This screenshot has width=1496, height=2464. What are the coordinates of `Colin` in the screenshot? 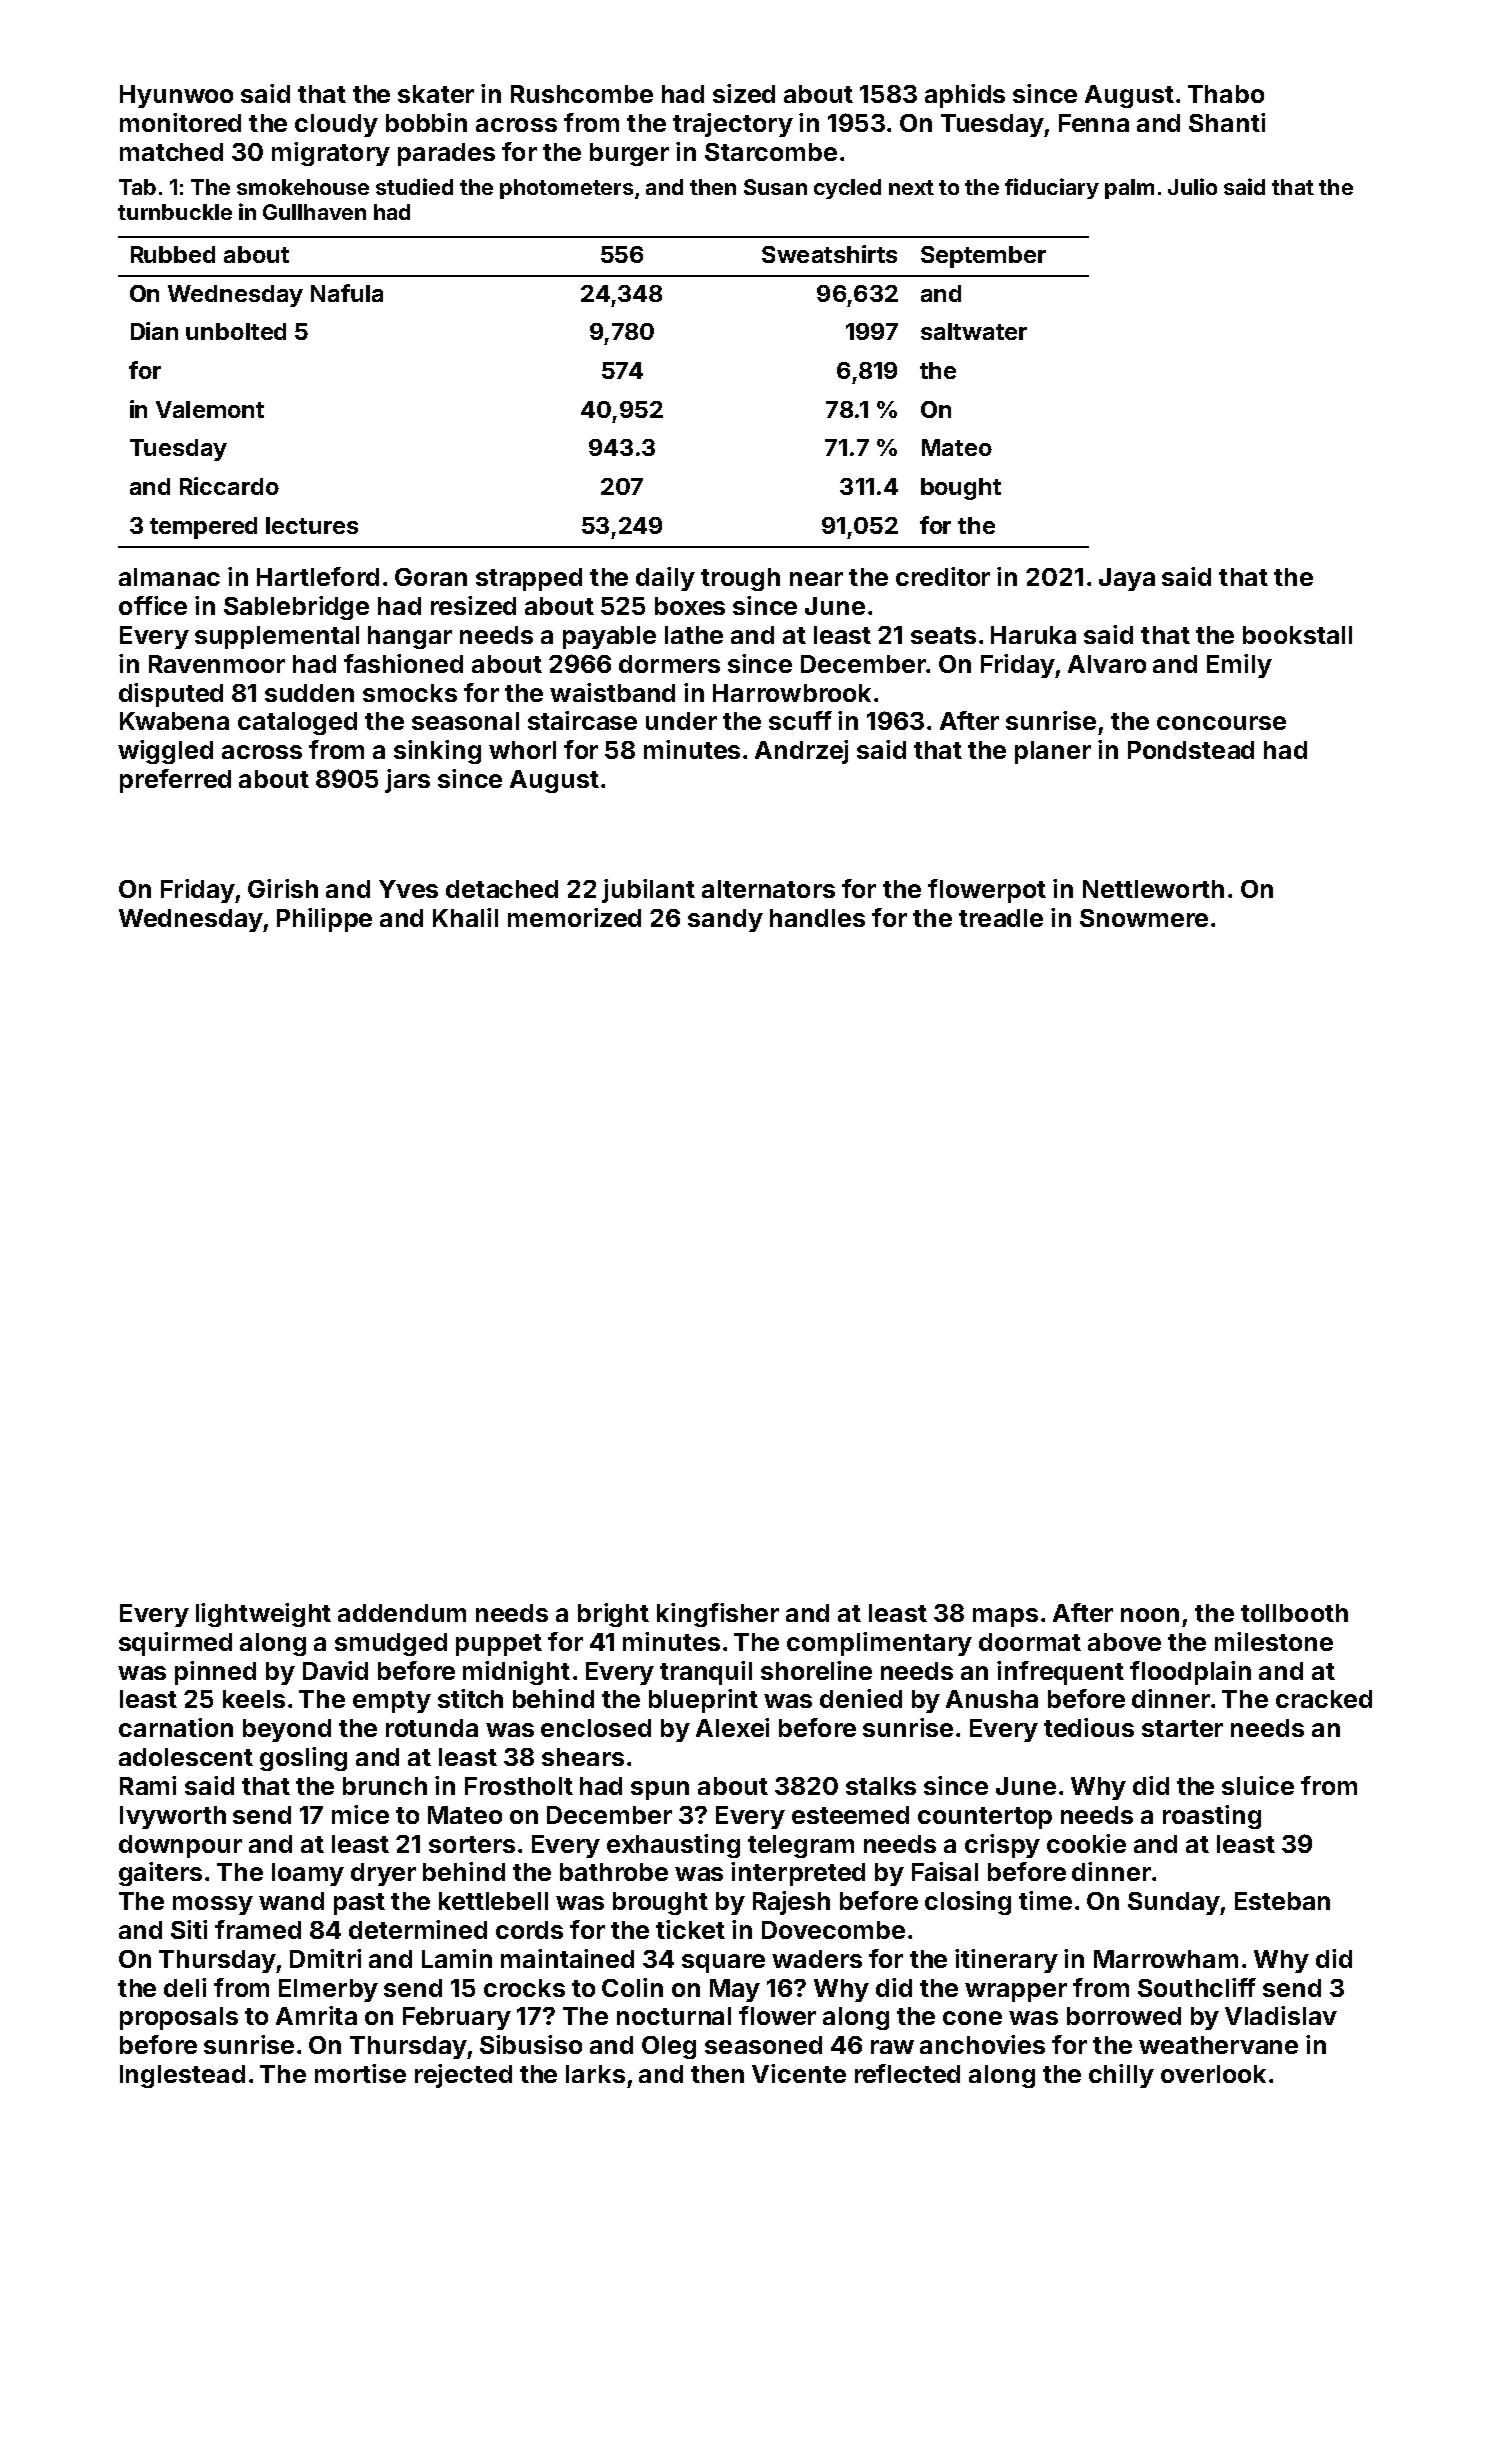 It's located at (632, 1987).
